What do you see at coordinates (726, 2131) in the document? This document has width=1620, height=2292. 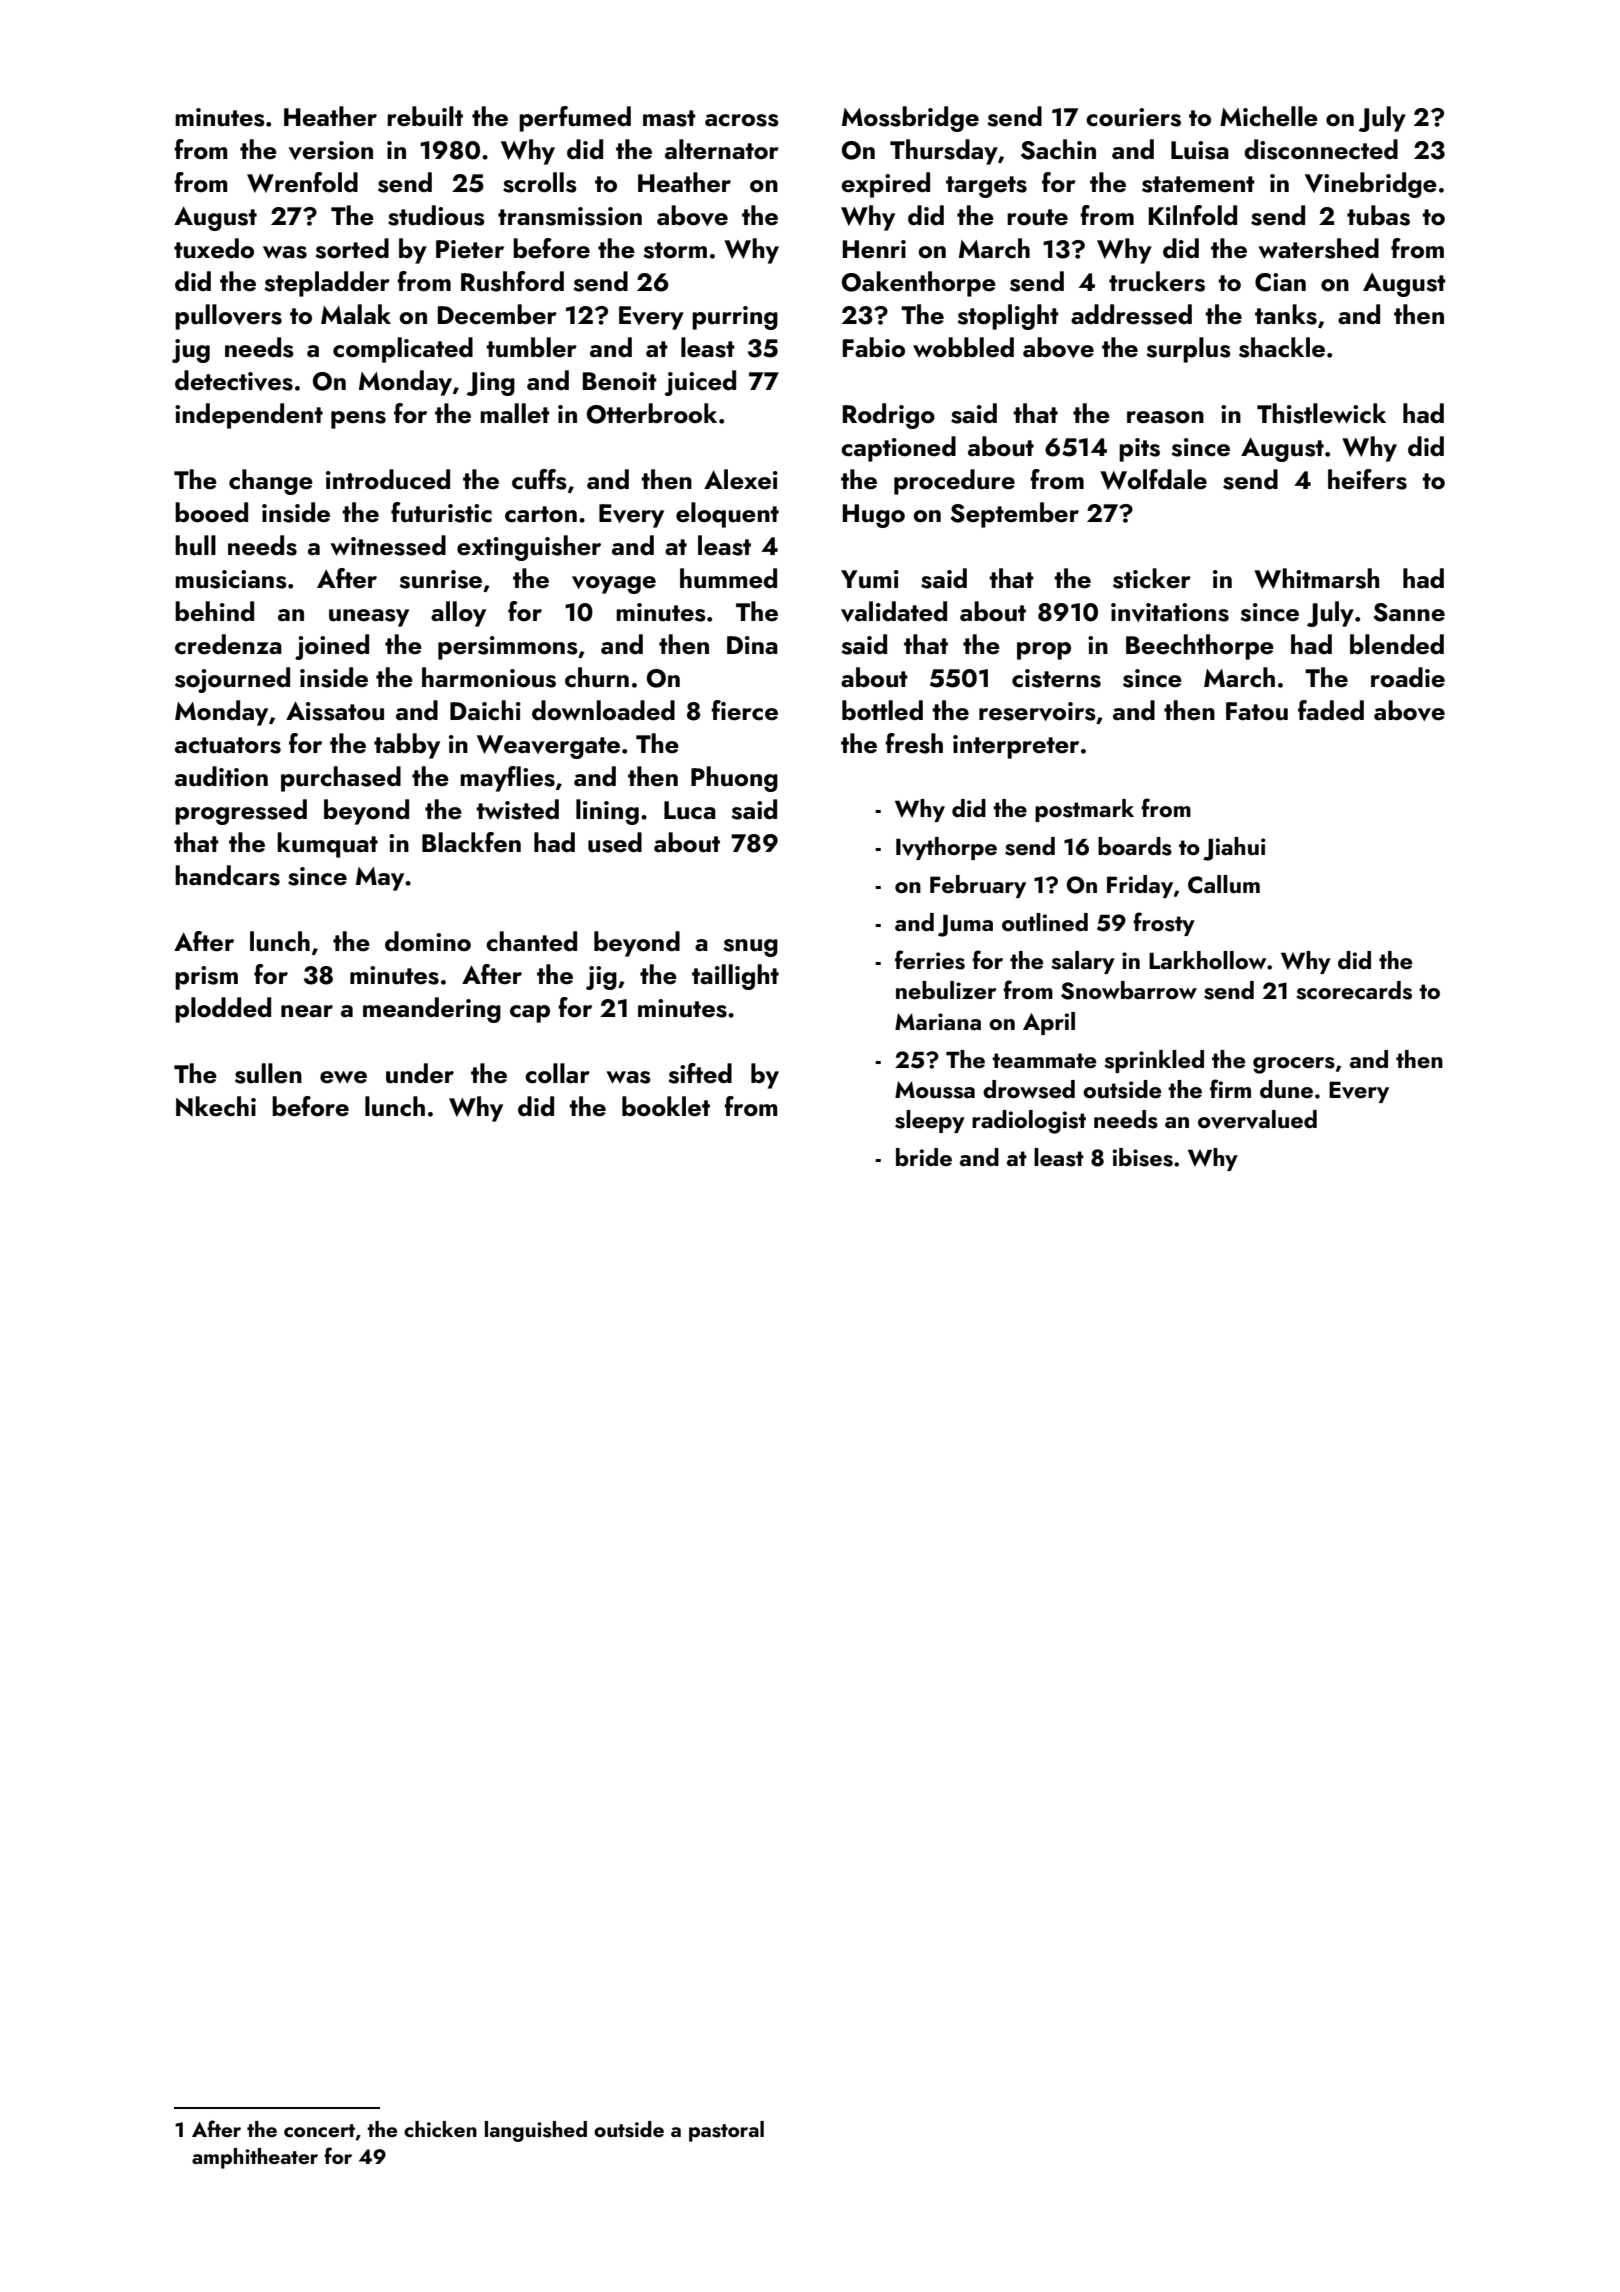 I see `pastoral` at bounding box center [726, 2131].
